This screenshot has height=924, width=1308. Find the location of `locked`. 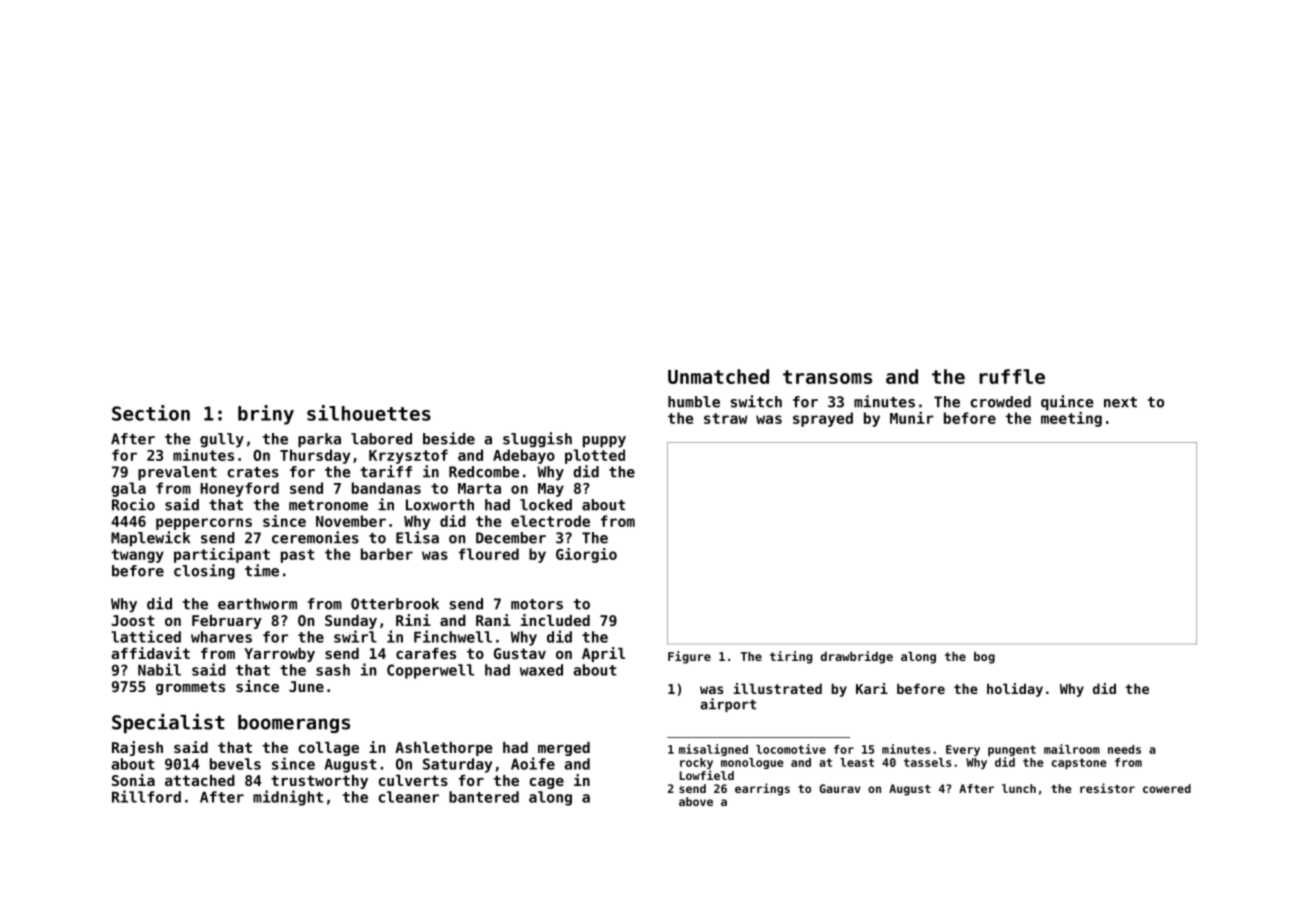

locked is located at coordinates (546, 505).
